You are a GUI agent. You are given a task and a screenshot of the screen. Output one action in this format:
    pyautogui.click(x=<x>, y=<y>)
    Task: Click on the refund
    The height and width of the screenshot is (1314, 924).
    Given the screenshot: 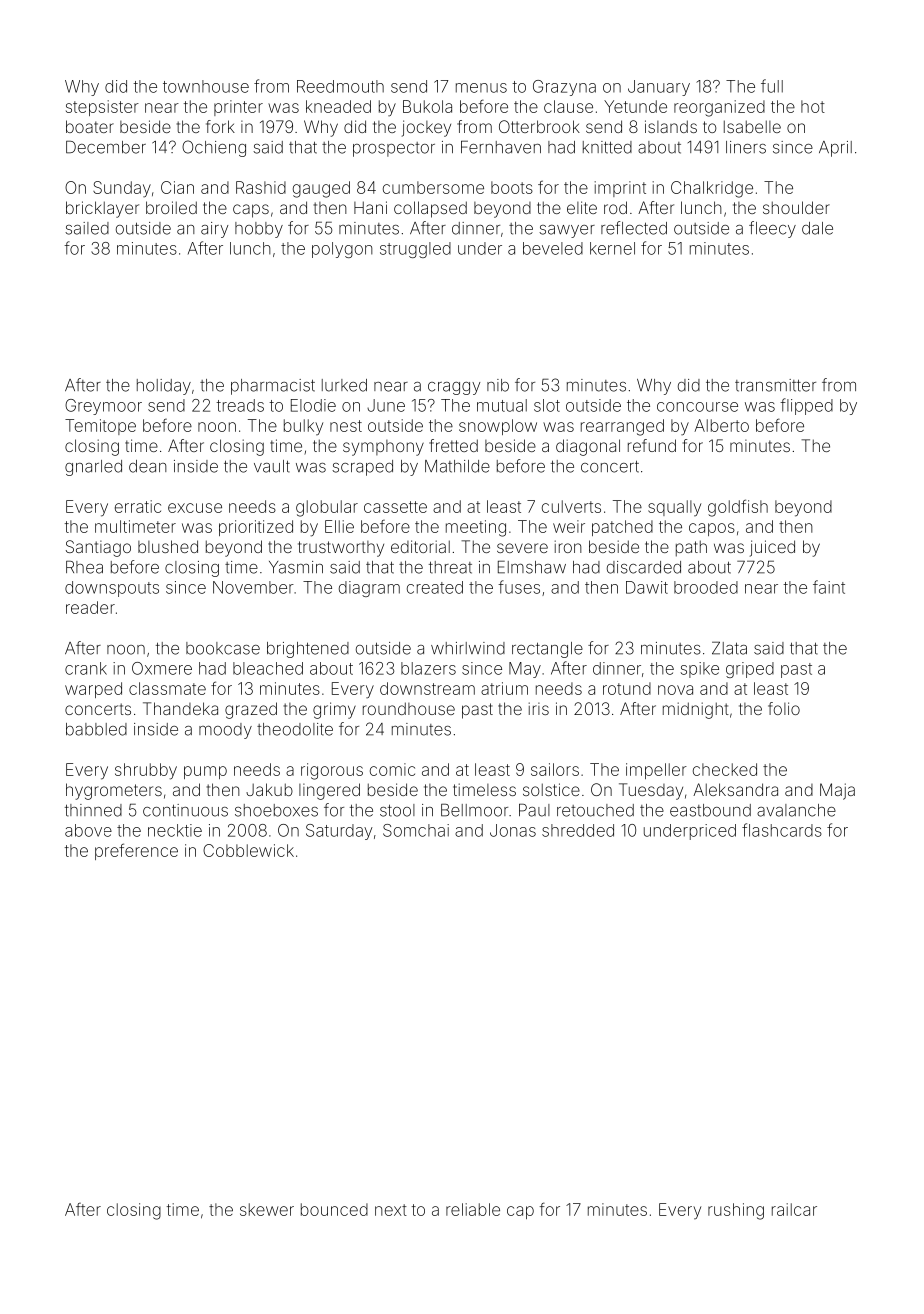 What is the action you would take?
    pyautogui.click(x=652, y=445)
